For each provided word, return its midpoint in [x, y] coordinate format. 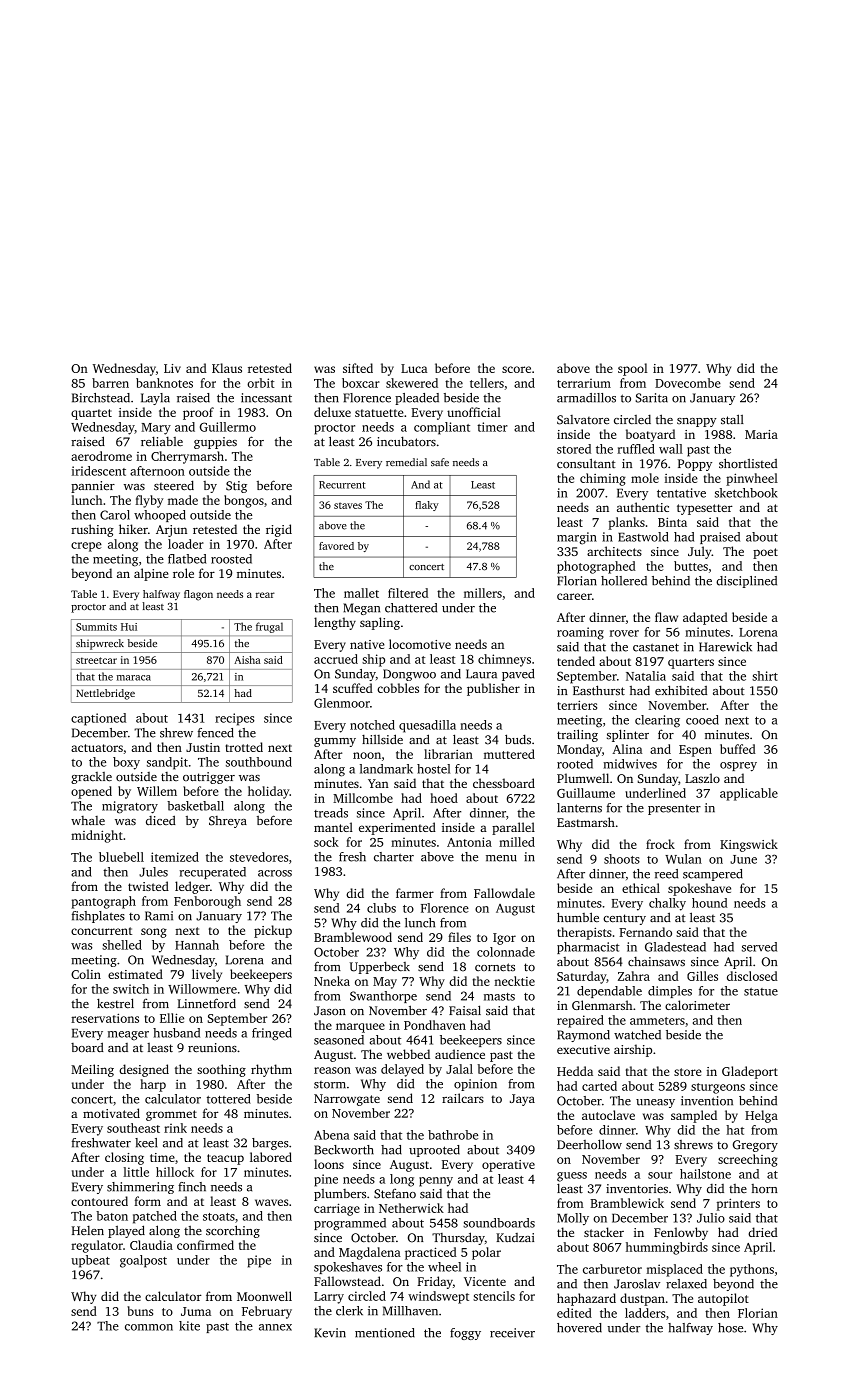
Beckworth [344, 1150]
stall [732, 419]
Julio [711, 1218]
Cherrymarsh [187, 457]
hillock [175, 1172]
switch [131, 989]
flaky [427, 506]
